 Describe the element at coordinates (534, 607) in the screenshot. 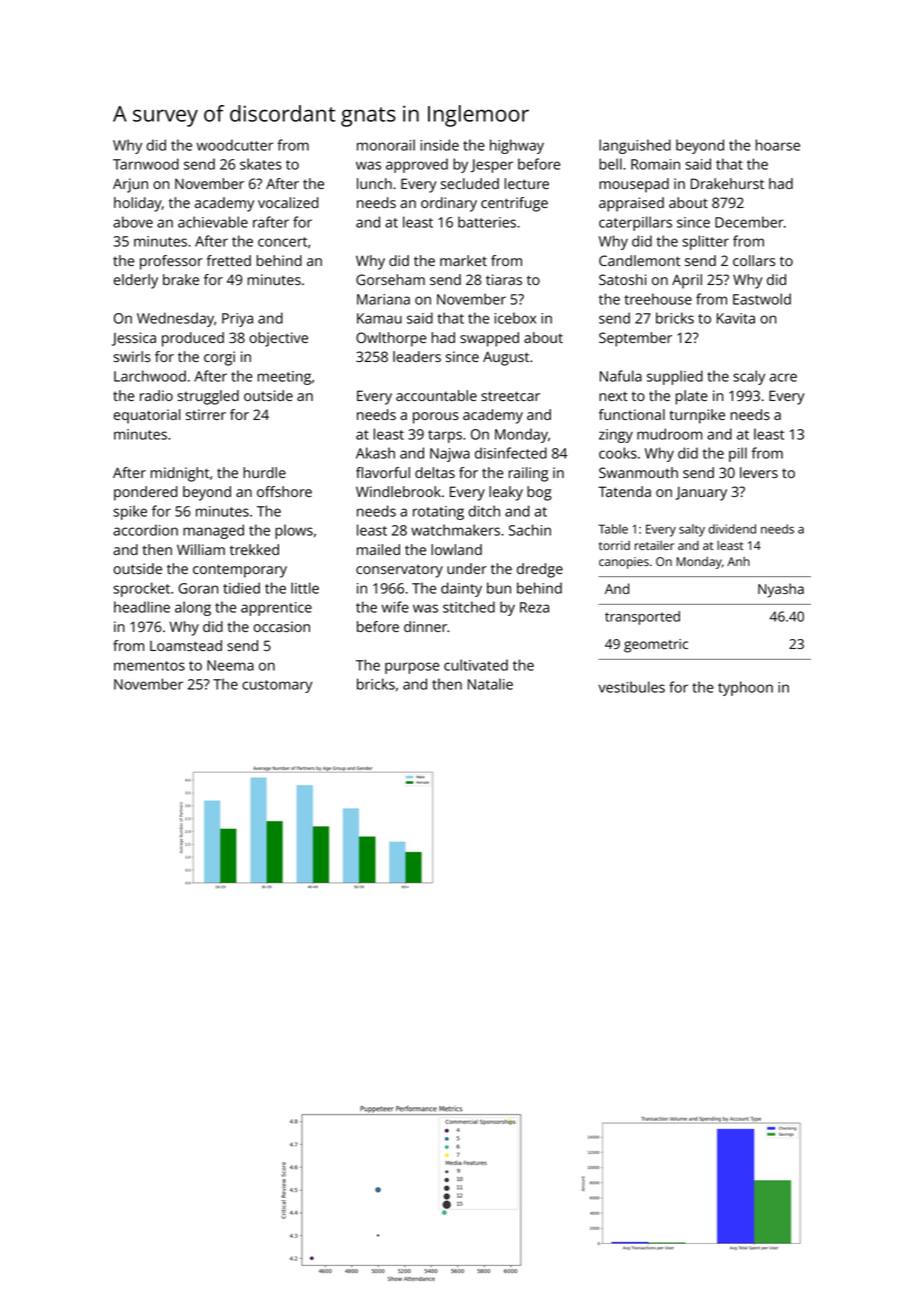

I see `Reza` at that location.
